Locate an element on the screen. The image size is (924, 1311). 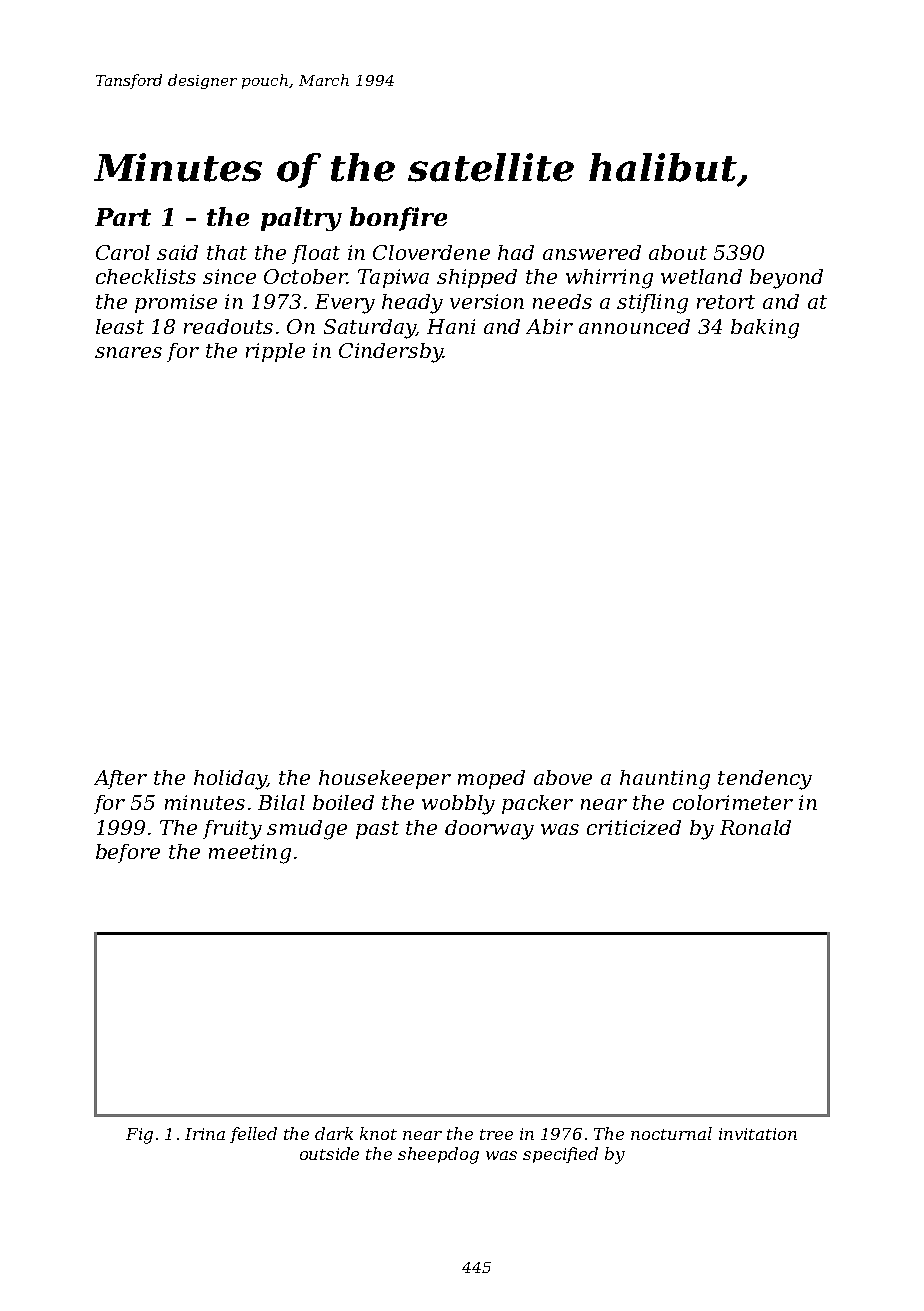
Abir is located at coordinates (549, 326).
